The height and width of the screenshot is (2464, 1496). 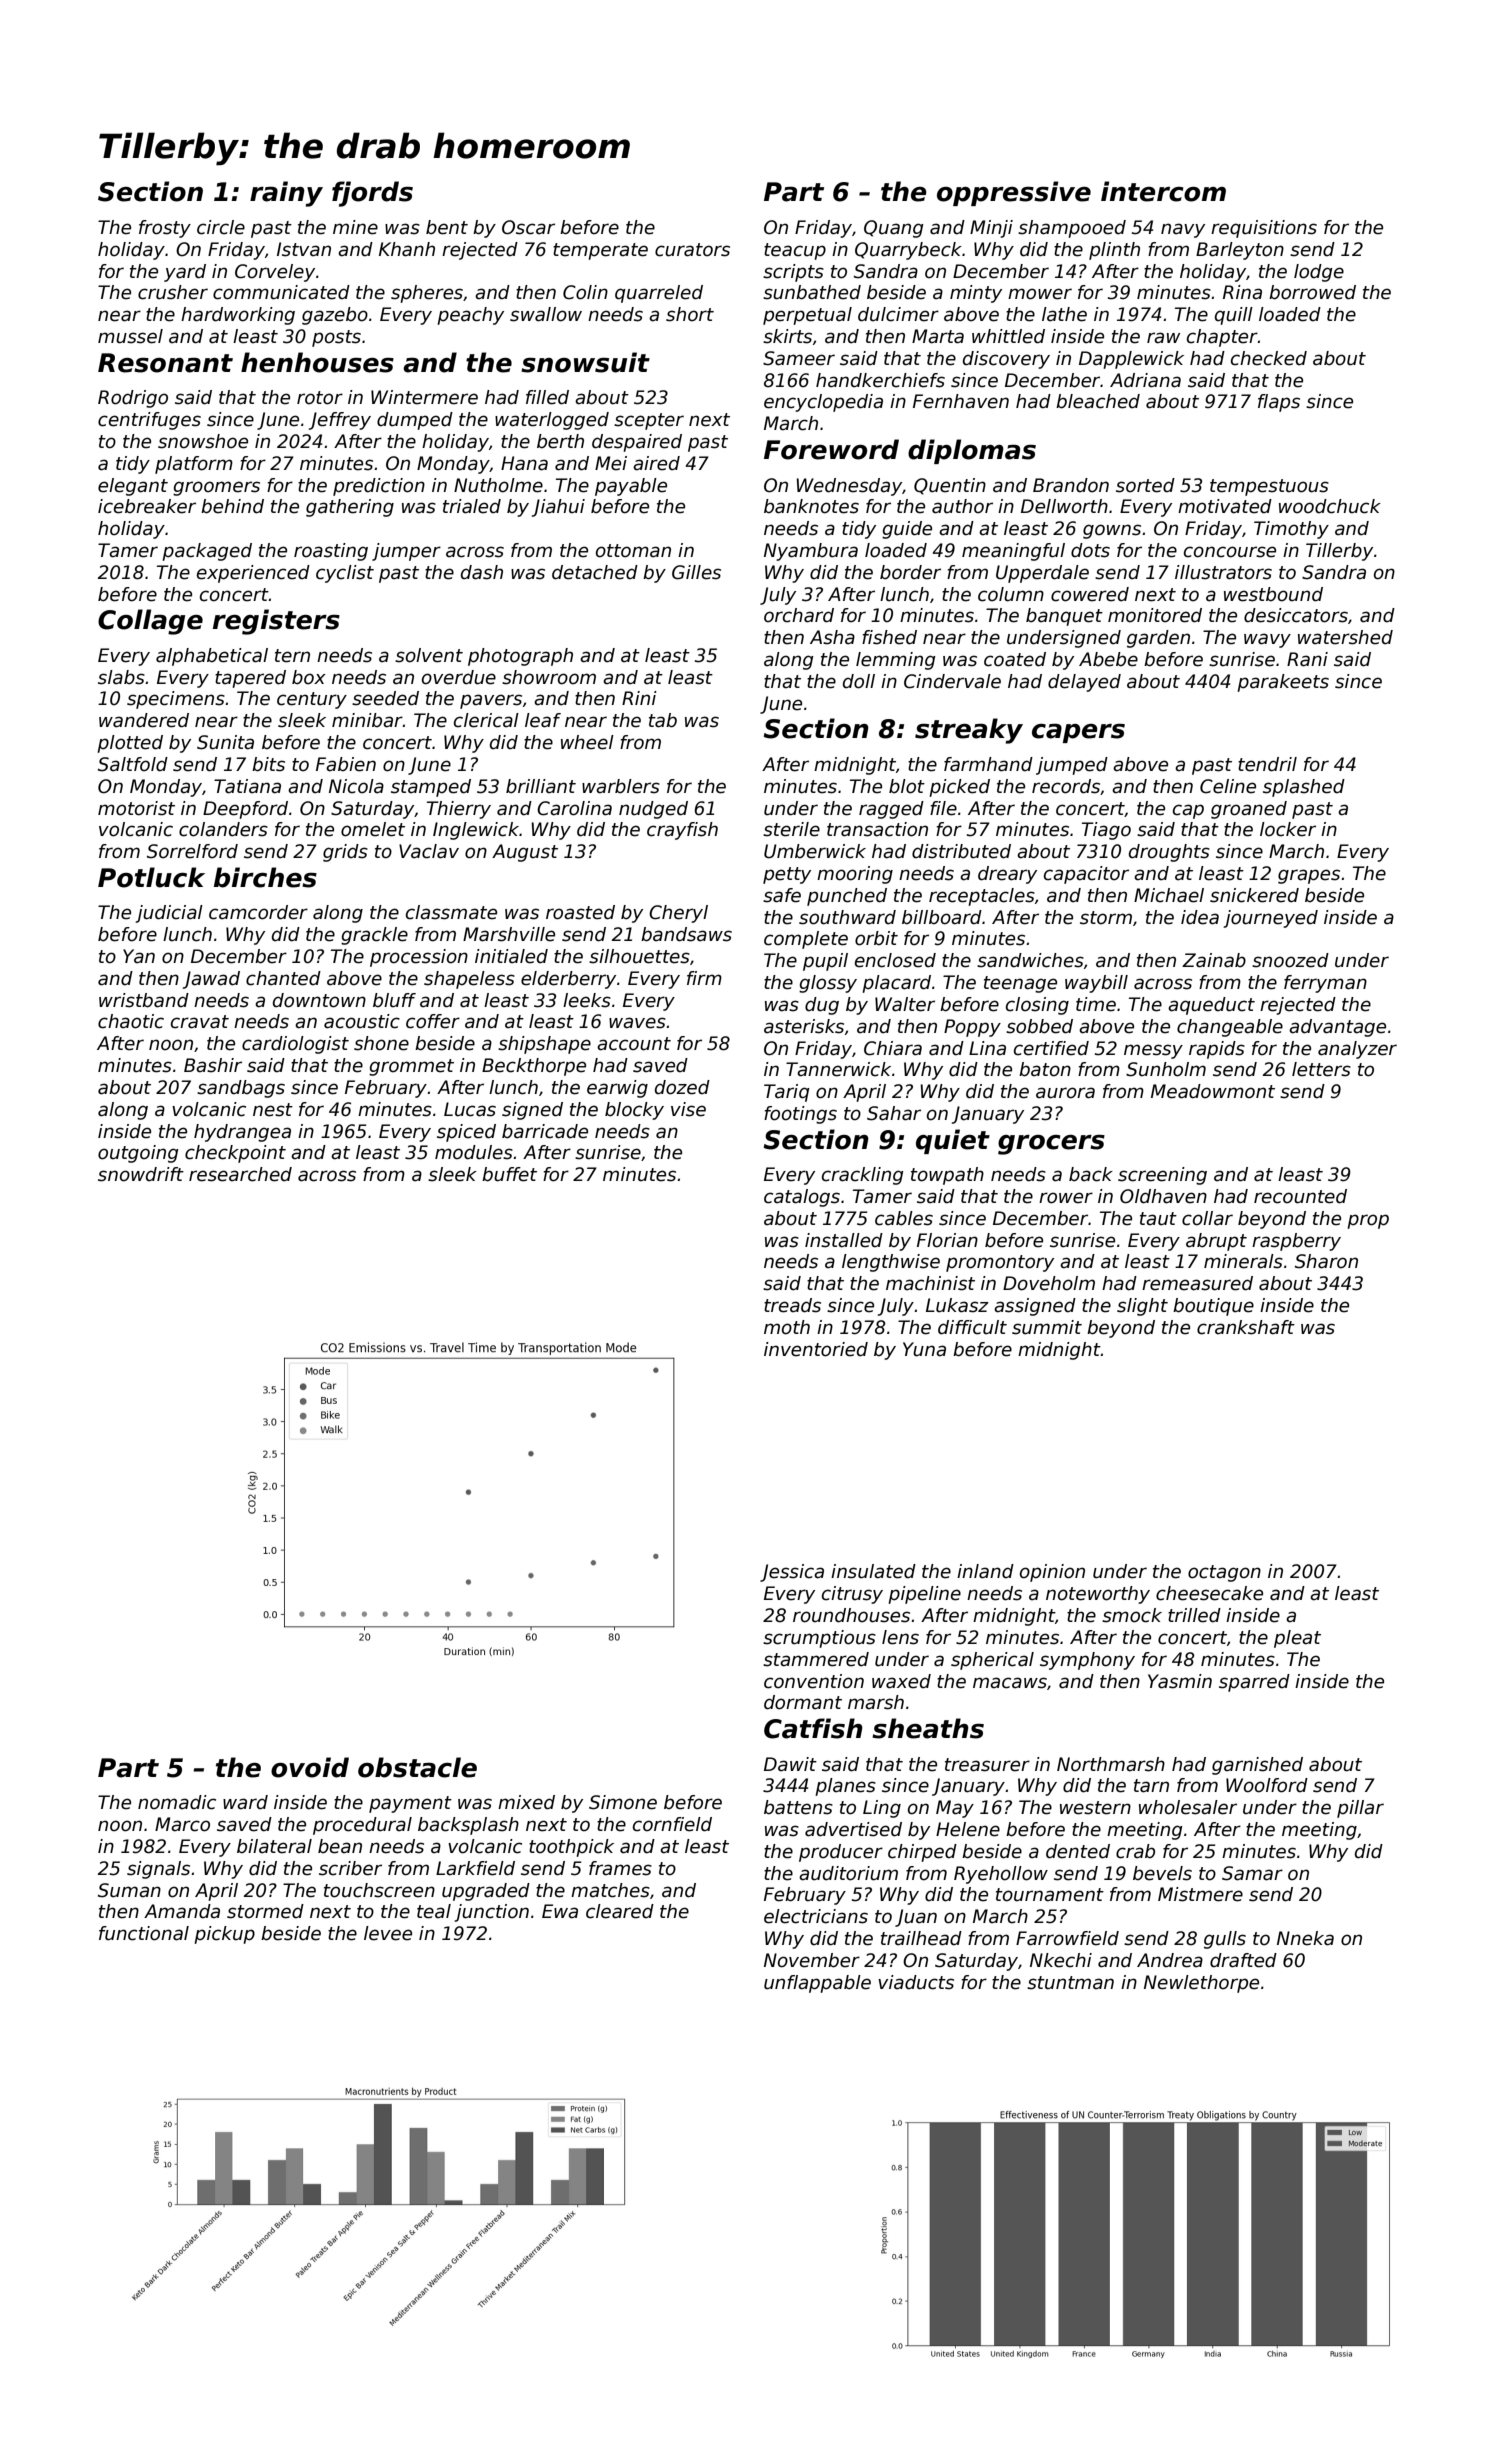 What do you see at coordinates (541, 786) in the screenshot?
I see `brilliant` at bounding box center [541, 786].
